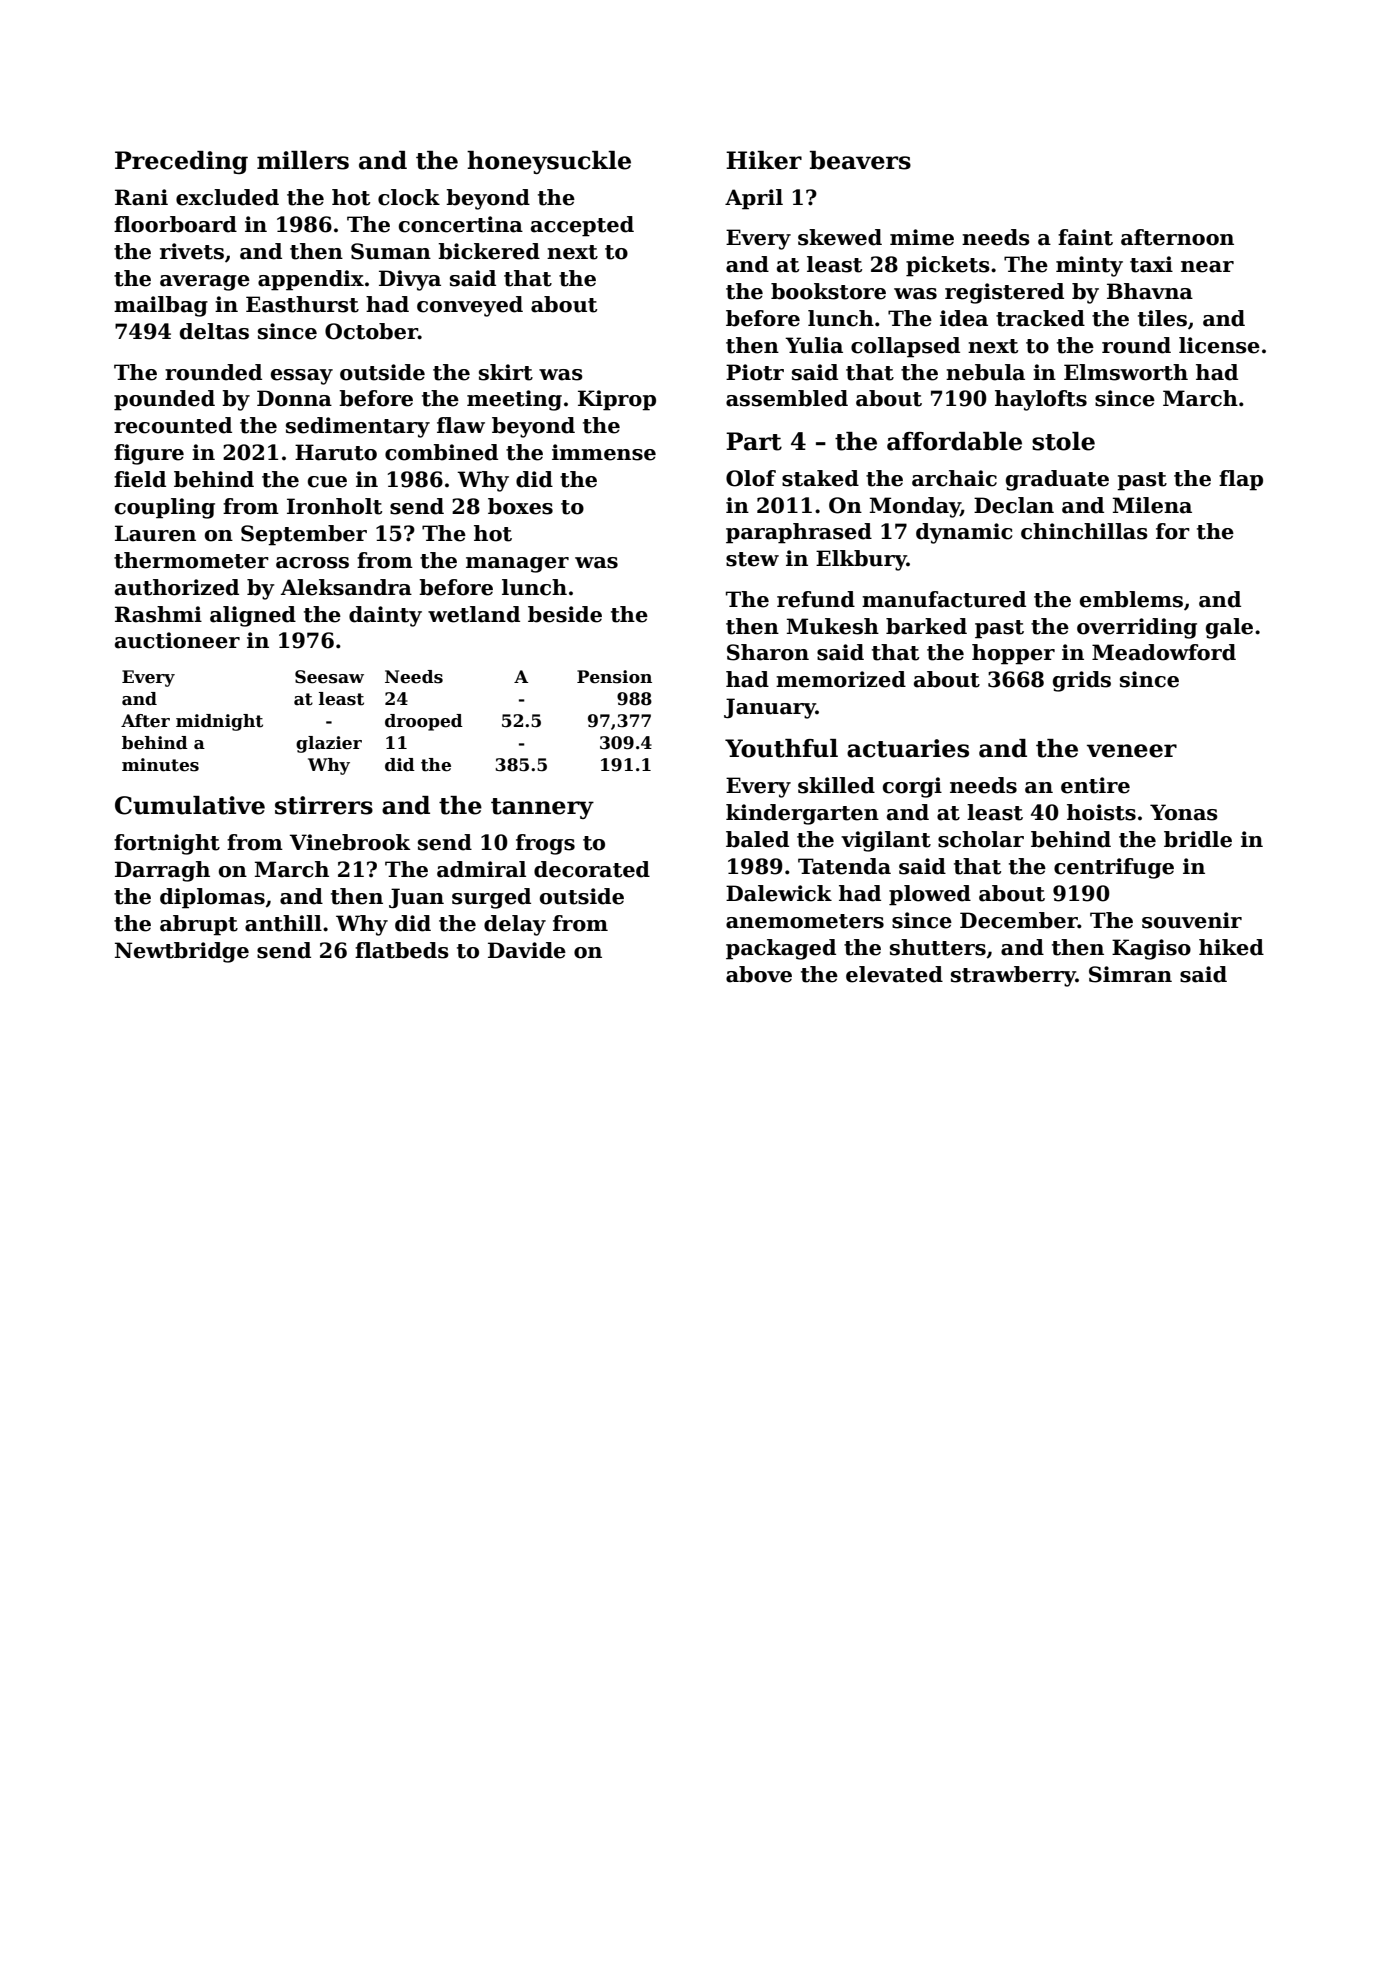 The height and width of the screenshot is (1969, 1386). I want to click on beavers, so click(860, 160).
